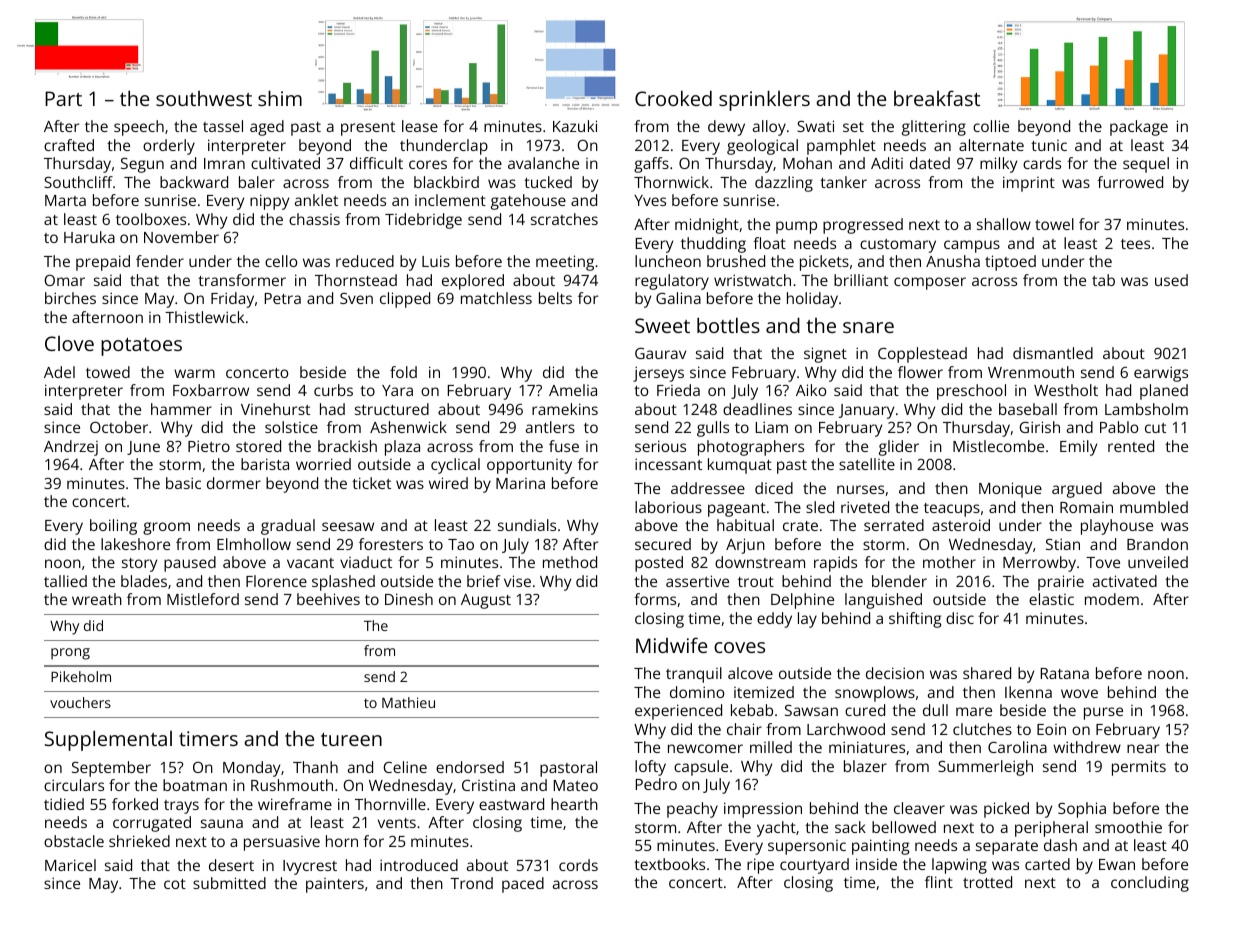 Image resolution: width=1233 pixels, height=952 pixels. What do you see at coordinates (764, 100) in the image?
I see `sprinklers` at bounding box center [764, 100].
